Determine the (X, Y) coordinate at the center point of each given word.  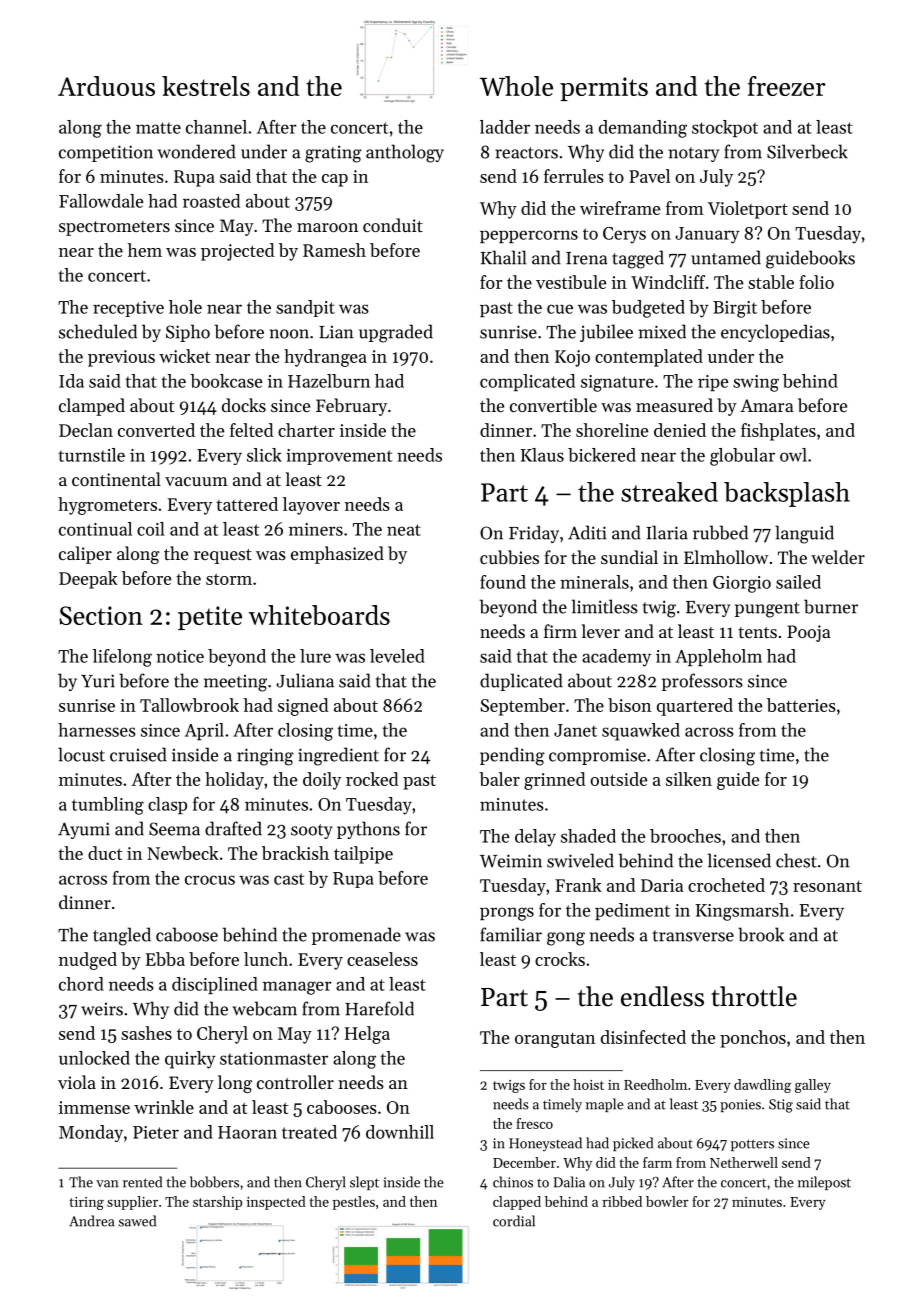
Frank (578, 885)
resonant (827, 886)
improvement (339, 457)
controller (295, 1082)
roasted (211, 201)
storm (229, 579)
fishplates (778, 432)
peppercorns (529, 236)
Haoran (247, 1132)
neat (404, 530)
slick (264, 455)
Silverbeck (807, 151)
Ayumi (84, 830)
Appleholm (718, 657)
